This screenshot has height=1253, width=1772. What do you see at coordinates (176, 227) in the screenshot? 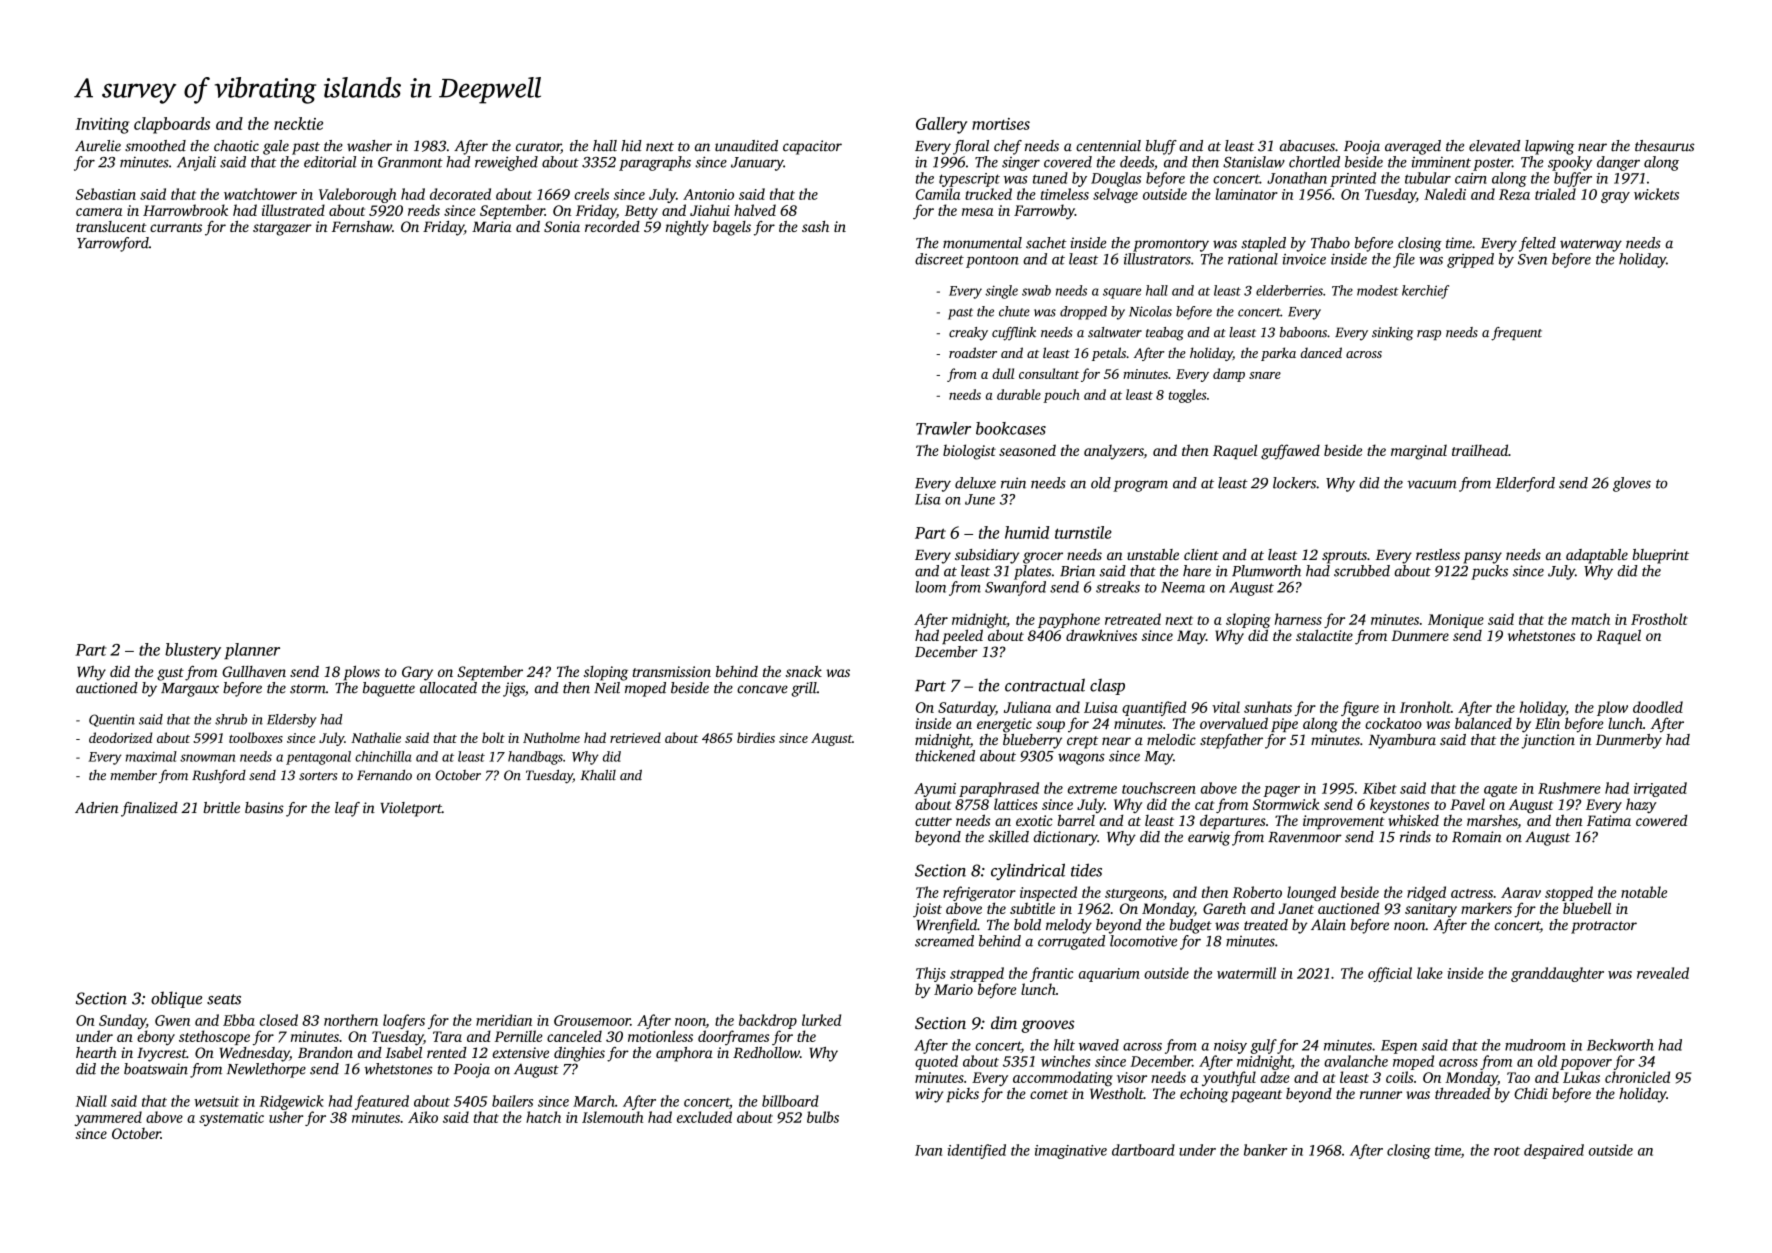
I see `currants` at bounding box center [176, 227].
